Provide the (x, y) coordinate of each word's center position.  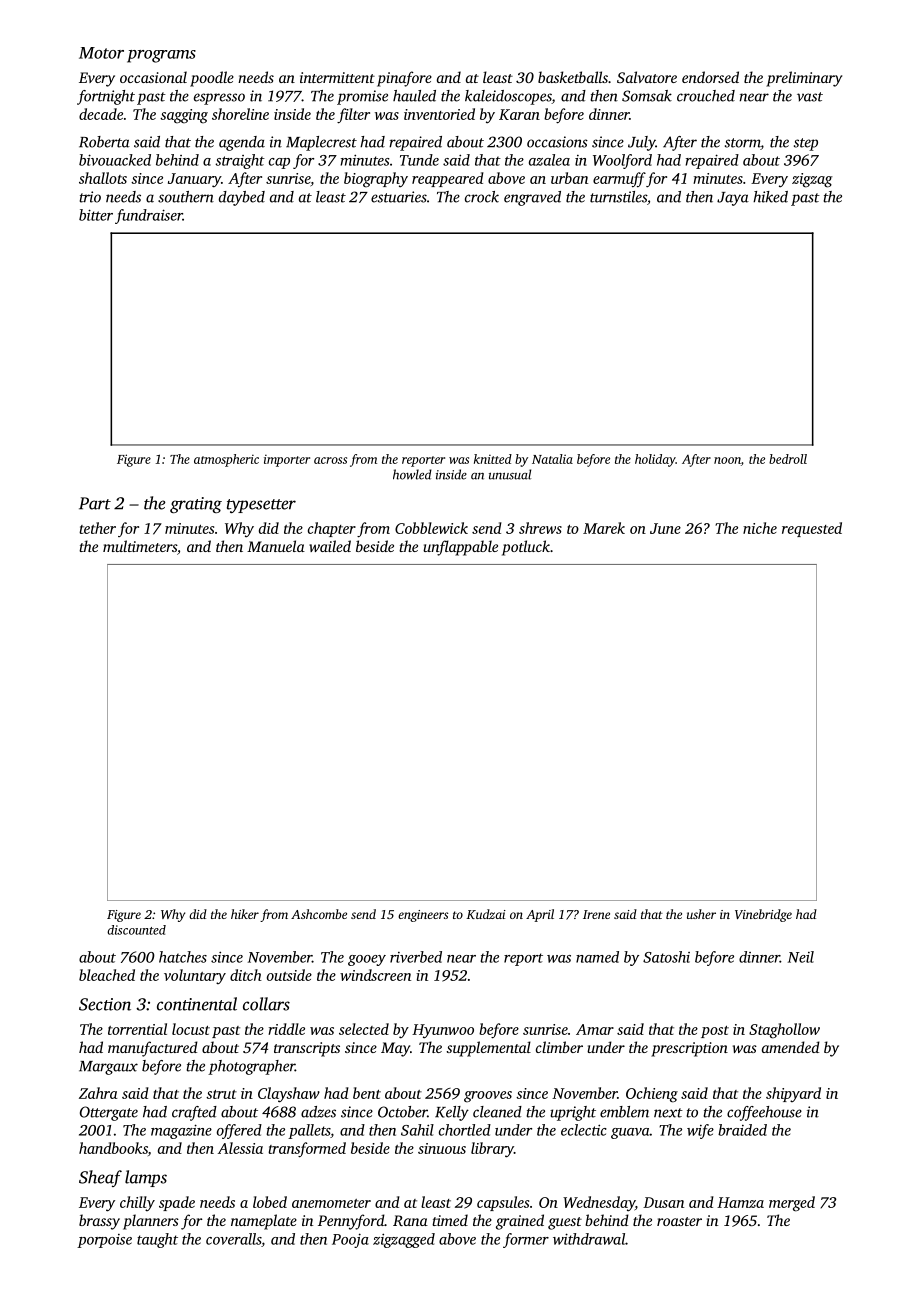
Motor (101, 53)
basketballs (573, 77)
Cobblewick (431, 528)
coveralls (233, 1239)
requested (812, 529)
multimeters (140, 546)
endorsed (710, 77)
